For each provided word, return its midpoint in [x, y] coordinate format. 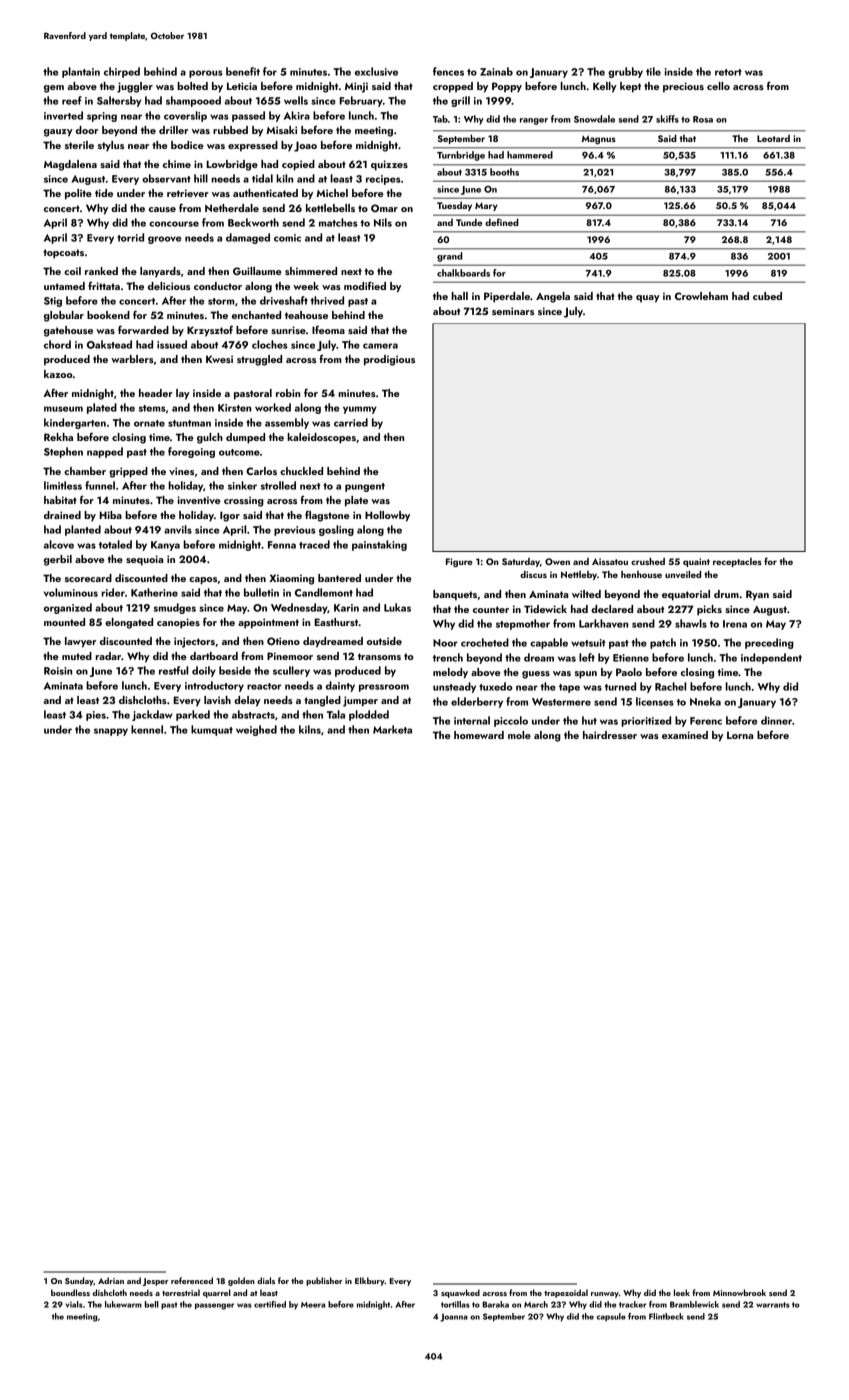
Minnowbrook [739, 1292]
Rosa [703, 119]
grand [450, 257]
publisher [324, 1281]
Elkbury [370, 1281]
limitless [63, 485]
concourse [174, 224]
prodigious [389, 360]
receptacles [737, 562]
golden [241, 1281]
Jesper [155, 1282]
